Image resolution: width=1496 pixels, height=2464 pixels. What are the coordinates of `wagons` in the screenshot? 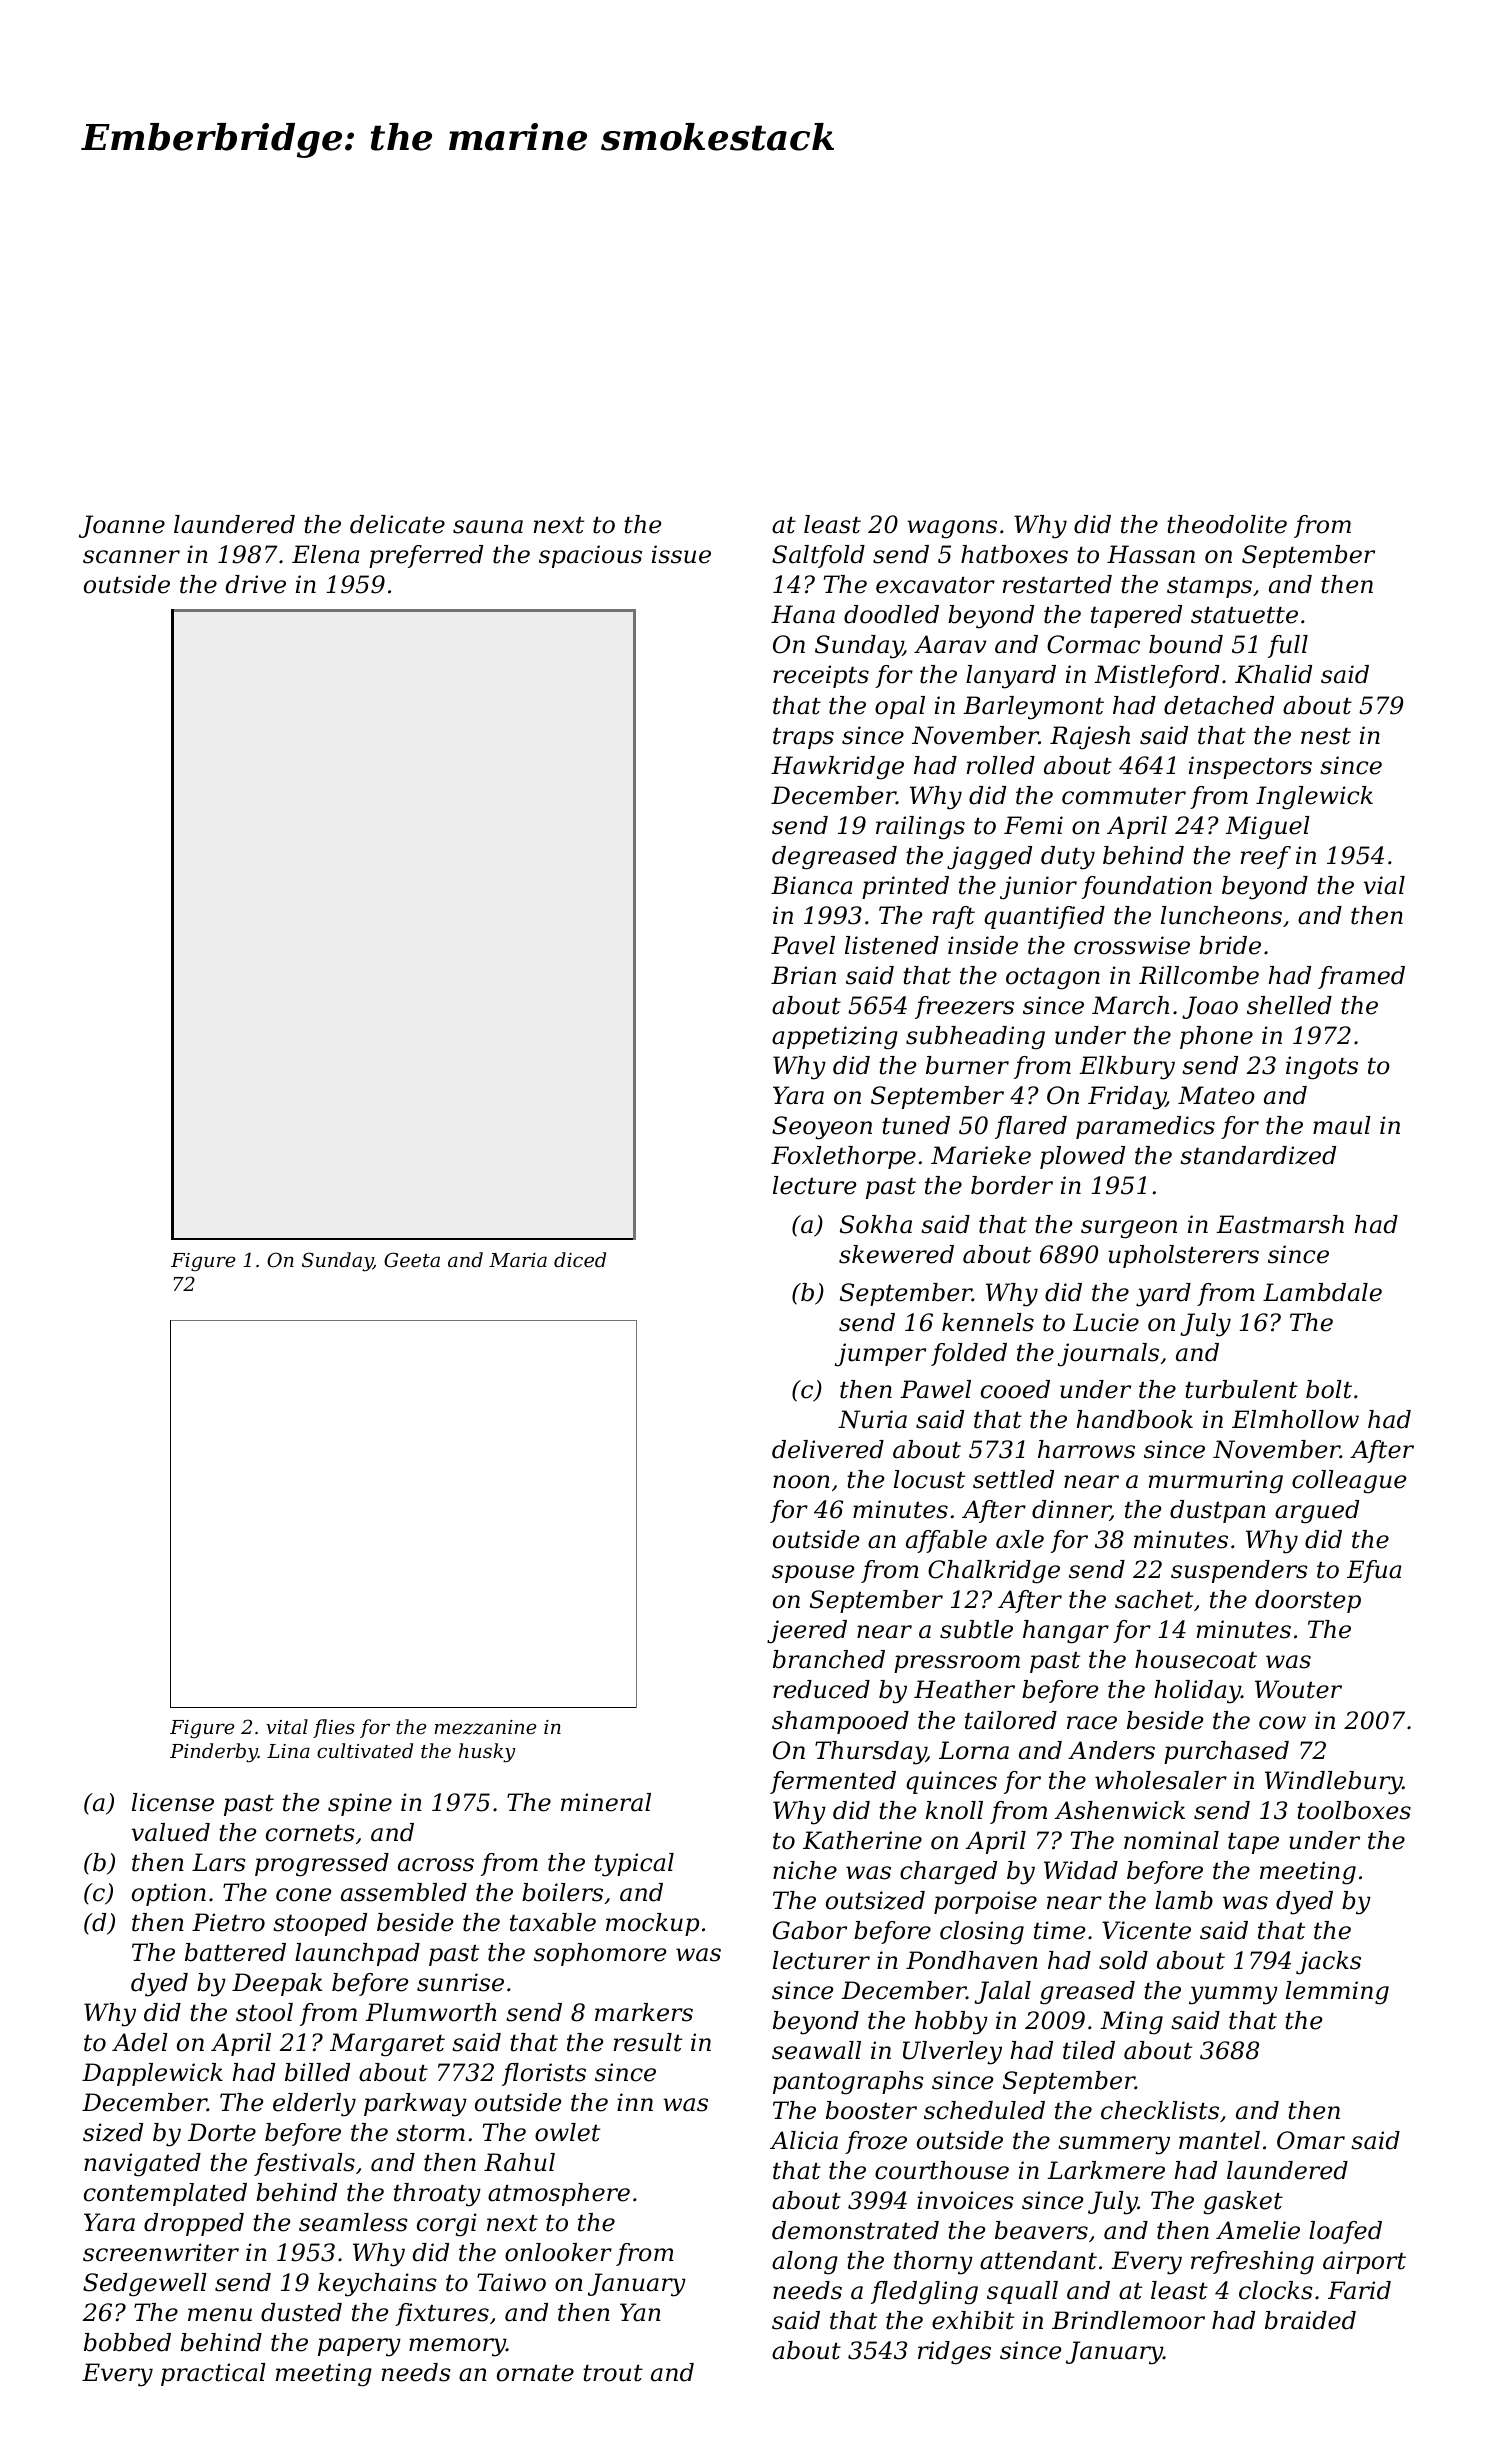 It's located at (952, 529).
